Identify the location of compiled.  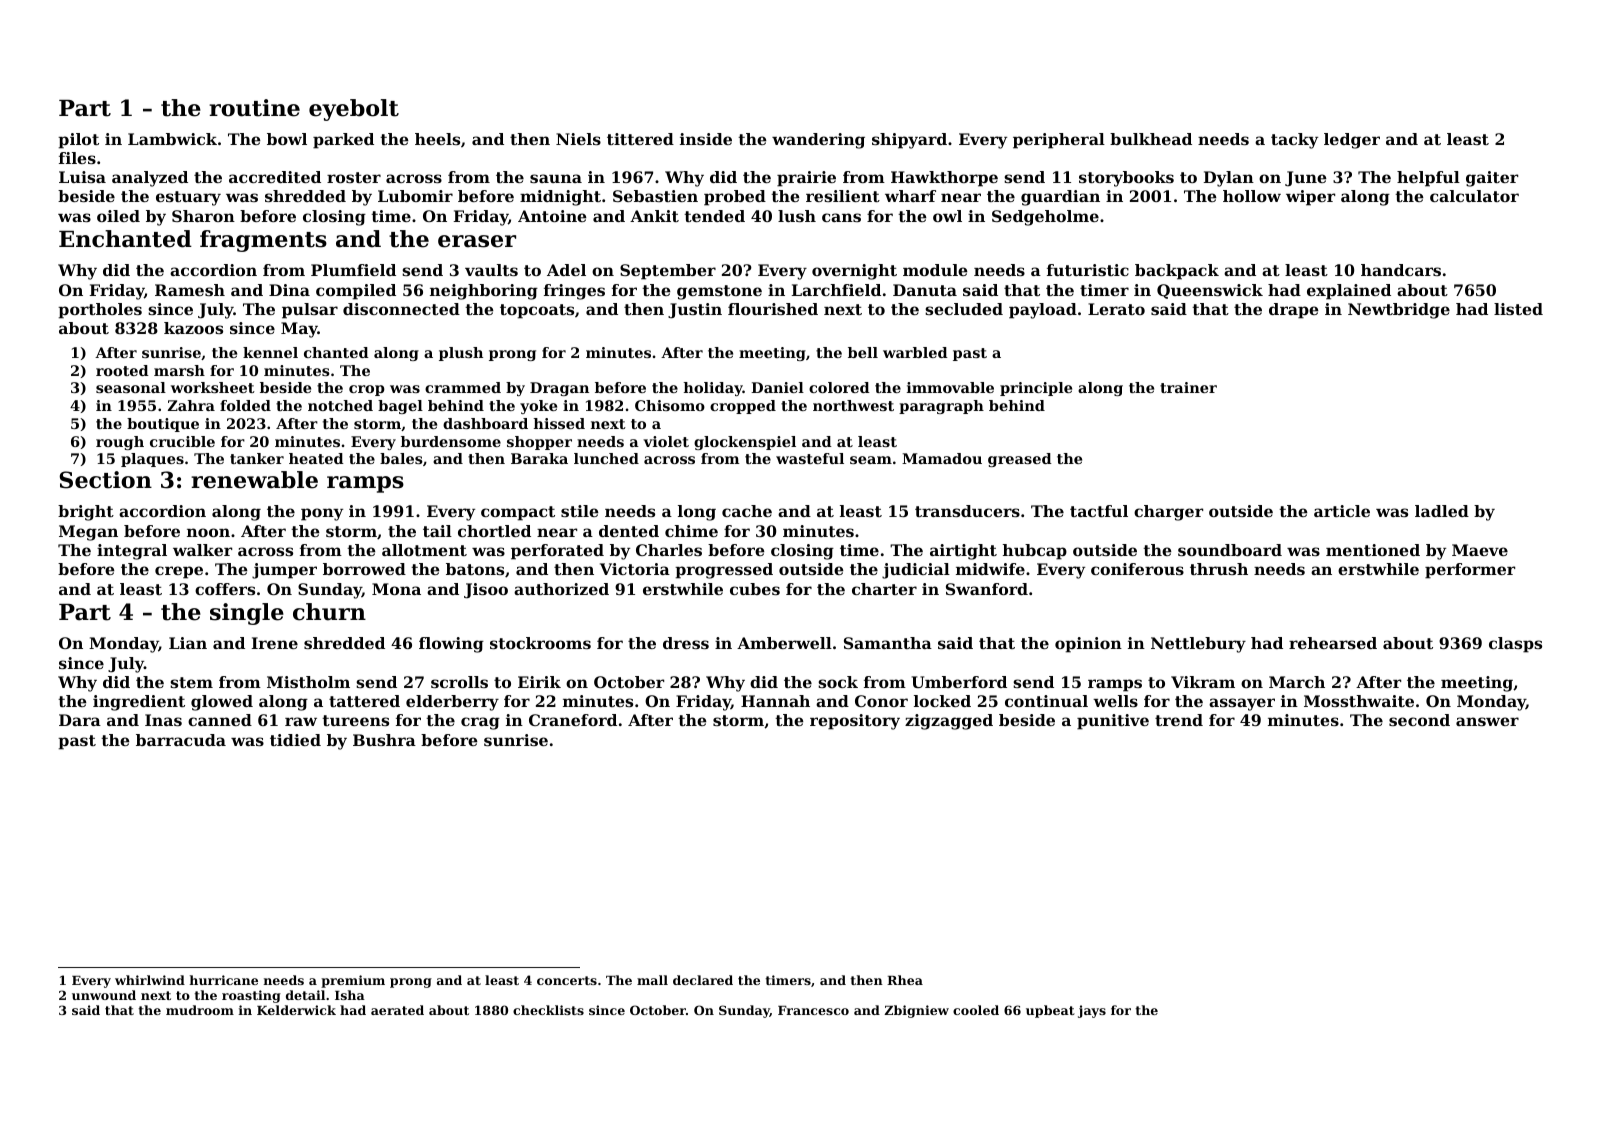
(356, 292).
